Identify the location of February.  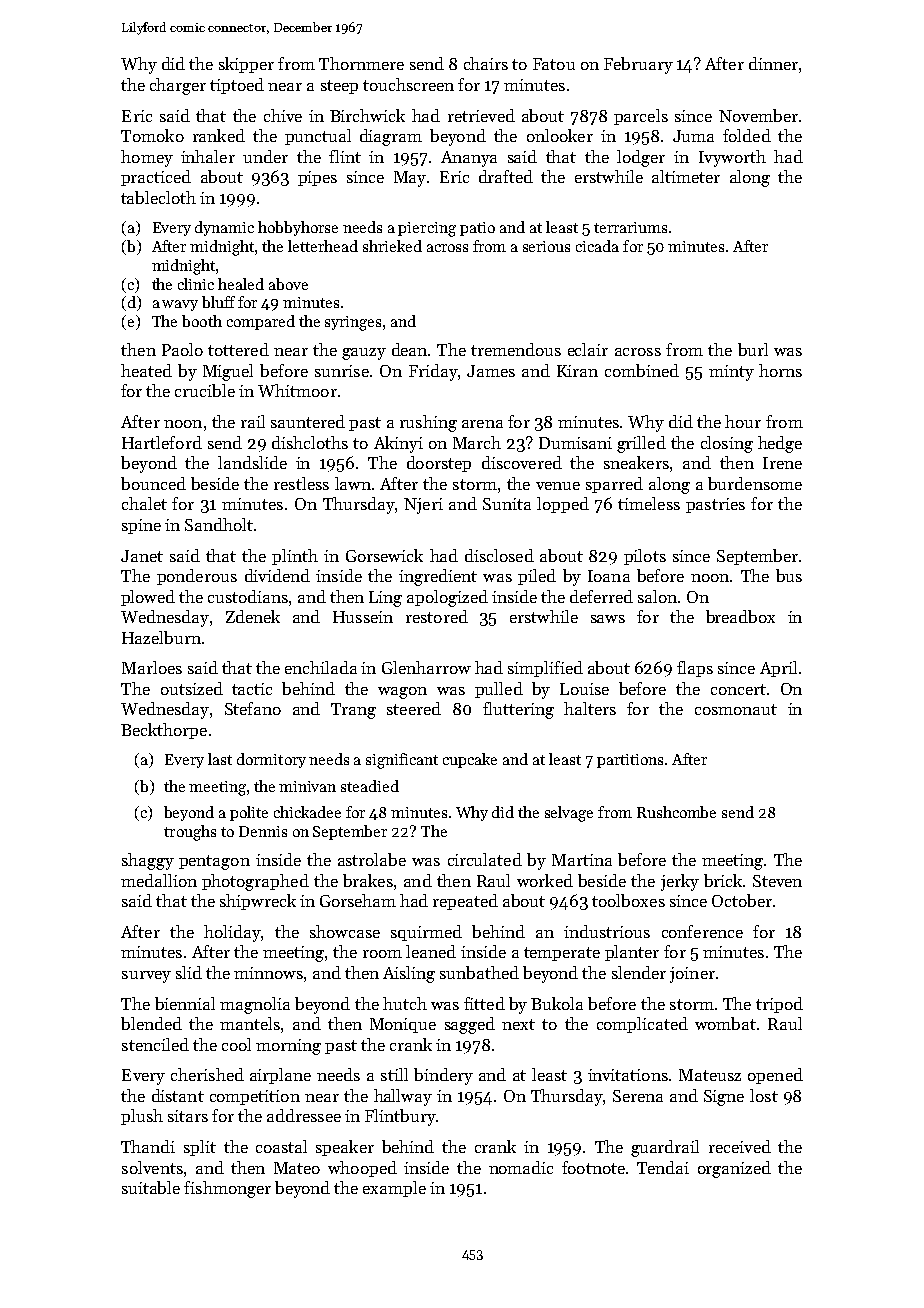
(638, 65).
